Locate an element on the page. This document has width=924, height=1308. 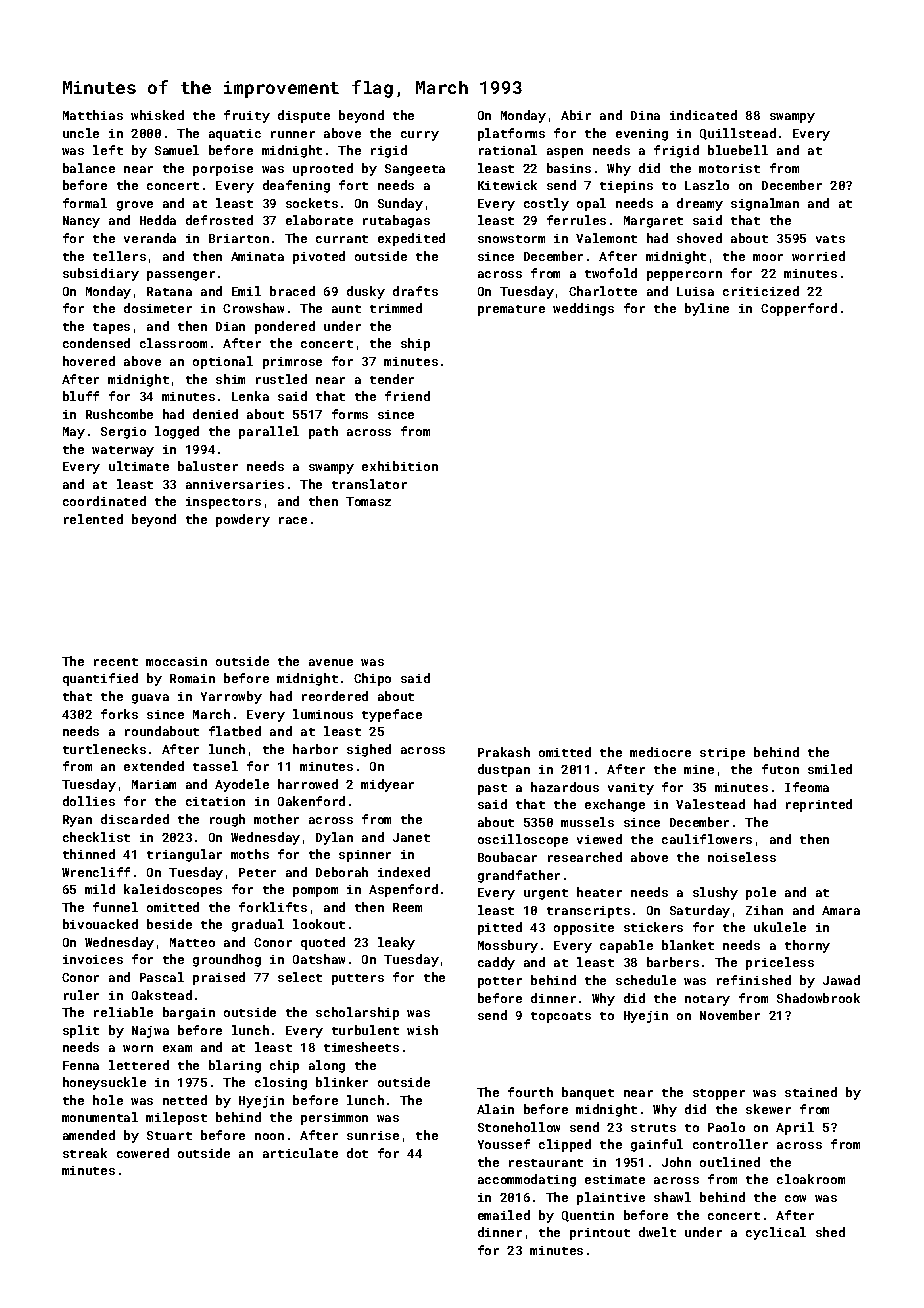
extended is located at coordinates (154, 766).
